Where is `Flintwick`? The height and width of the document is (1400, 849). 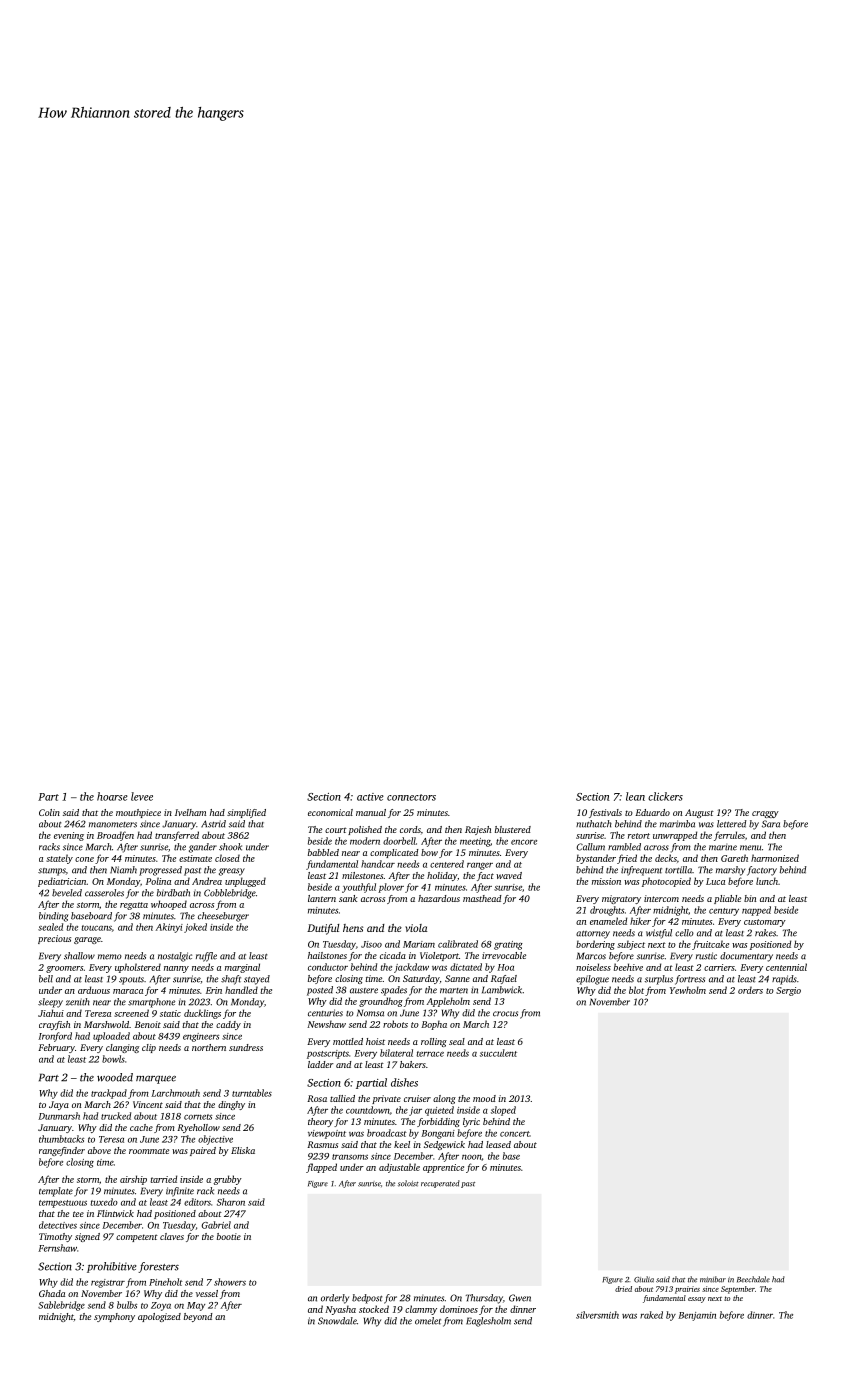 Flintwick is located at coordinates (115, 1213).
